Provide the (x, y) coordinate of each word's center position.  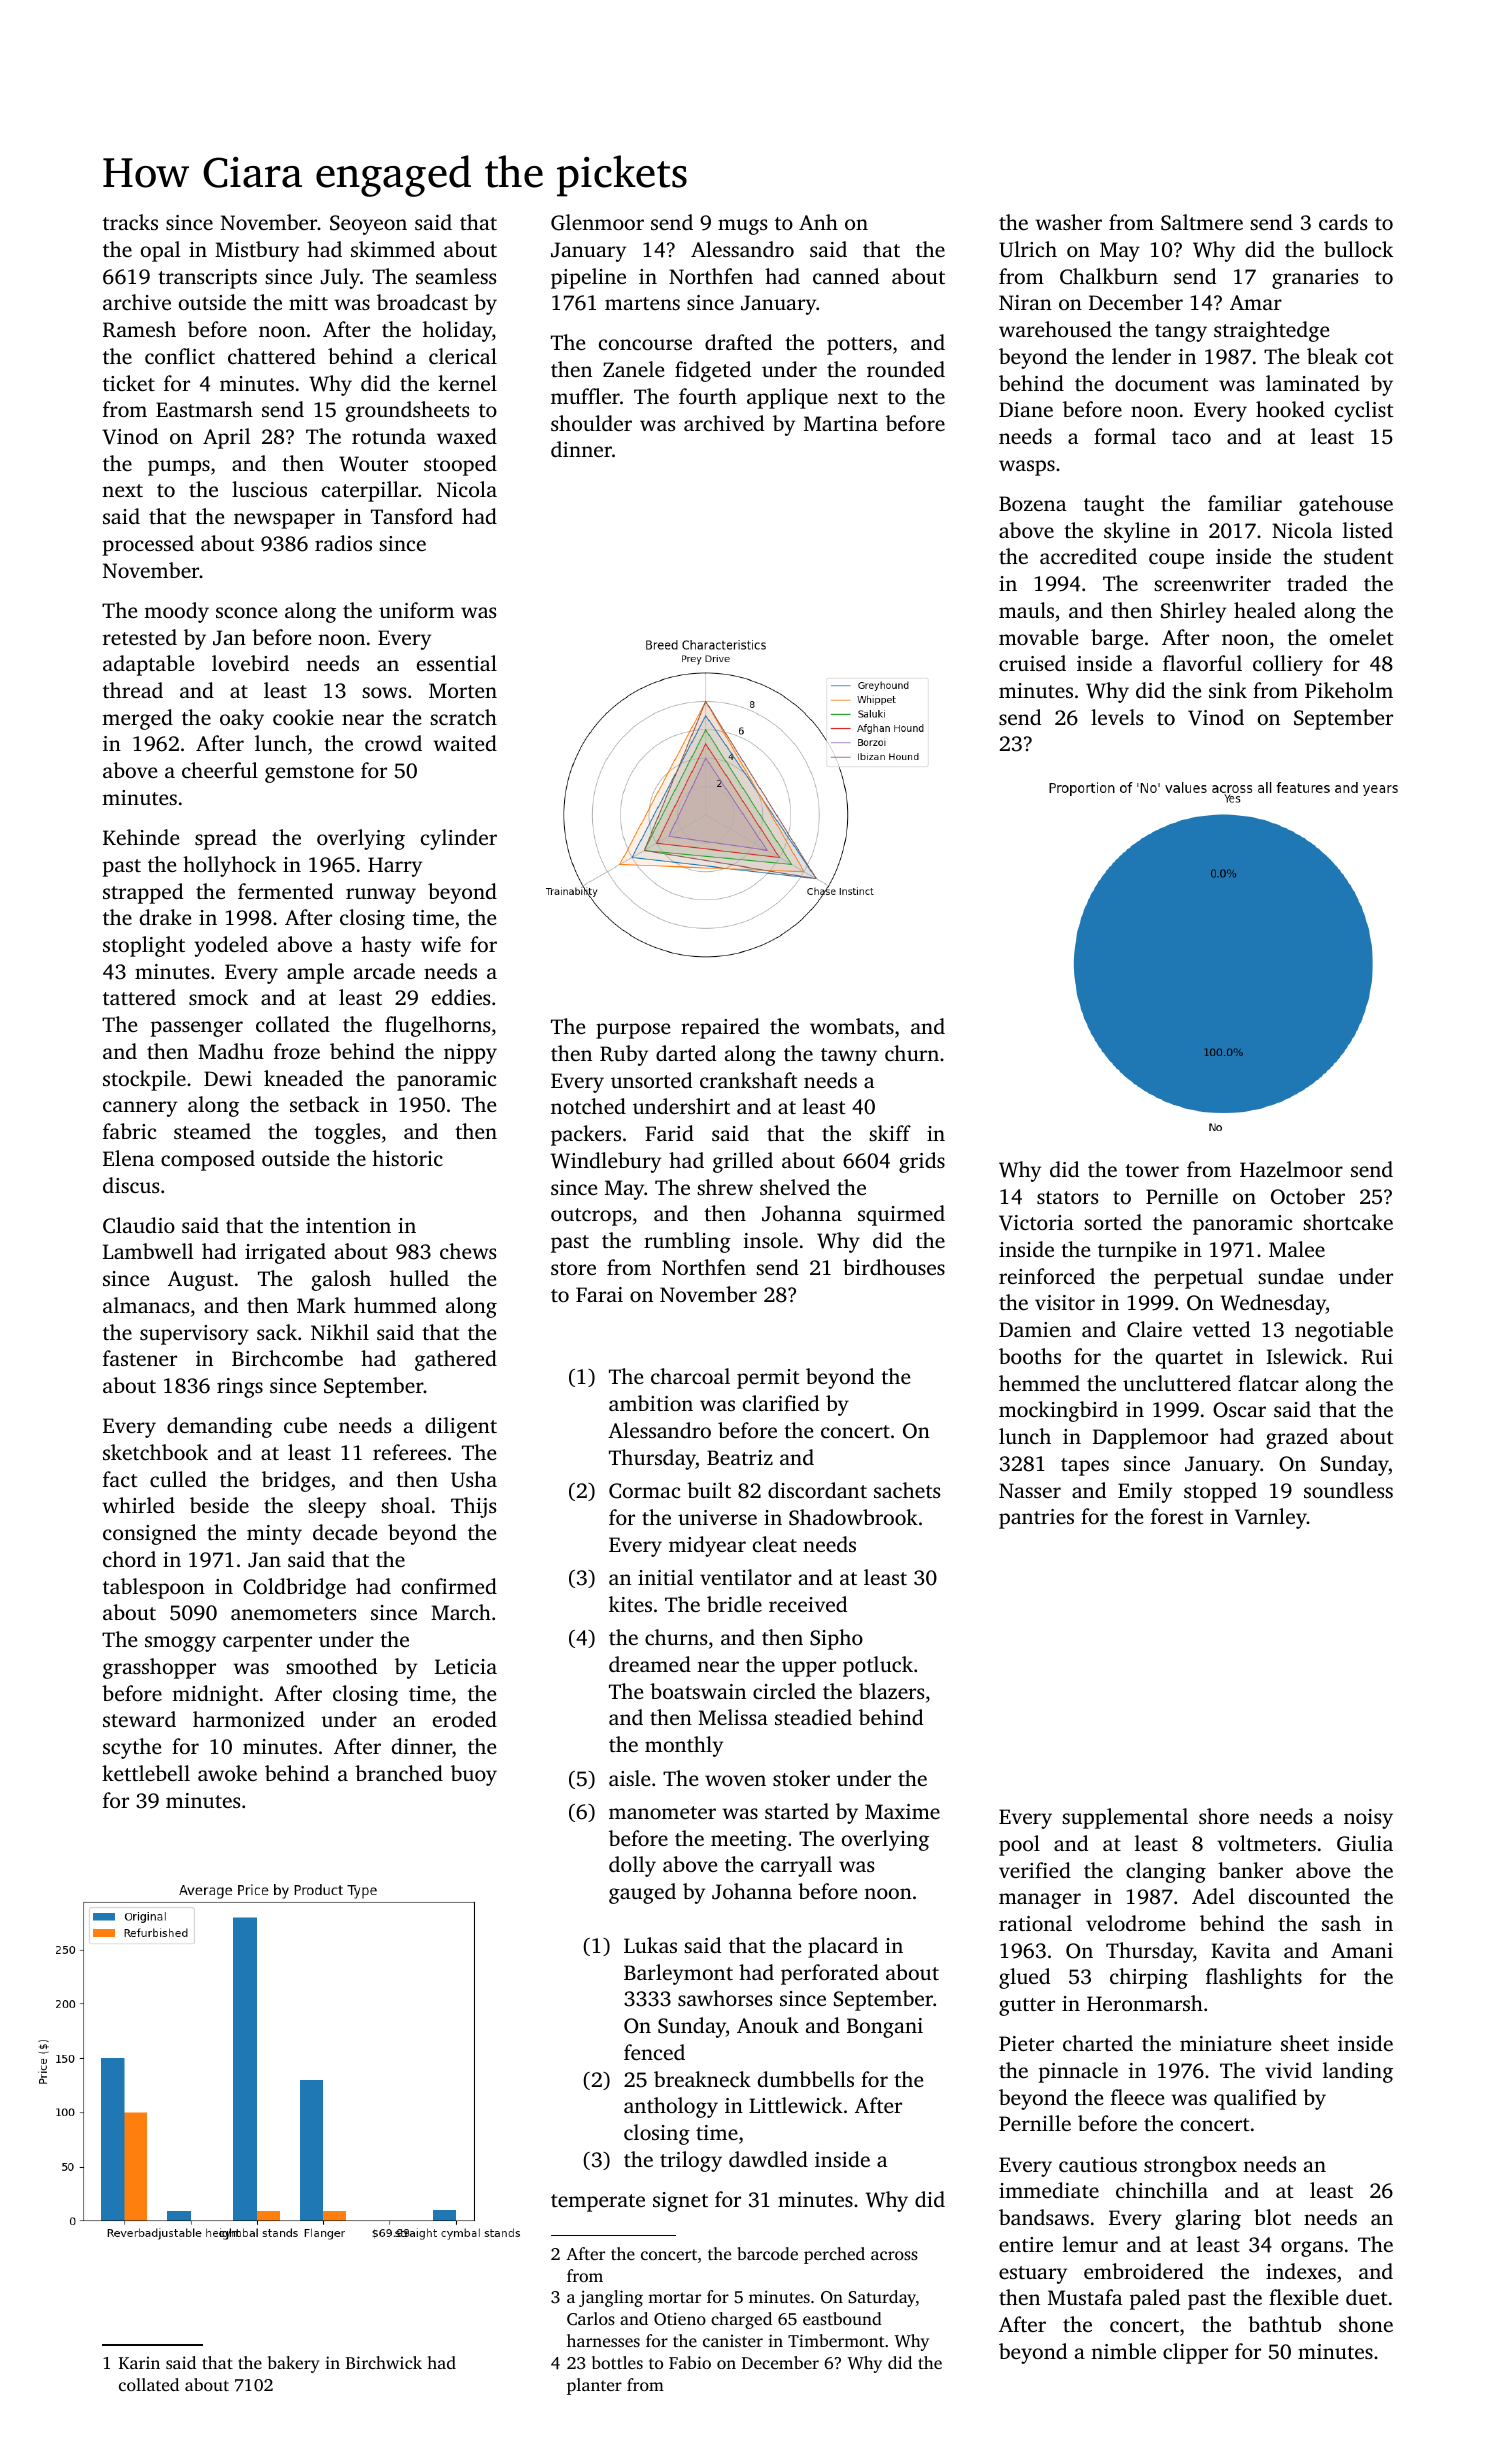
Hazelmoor (1291, 1169)
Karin (139, 2363)
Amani (1362, 1950)
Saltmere (1202, 222)
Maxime (902, 1811)
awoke (227, 1773)
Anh (818, 222)
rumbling (687, 1242)
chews (468, 1251)
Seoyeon (368, 225)
